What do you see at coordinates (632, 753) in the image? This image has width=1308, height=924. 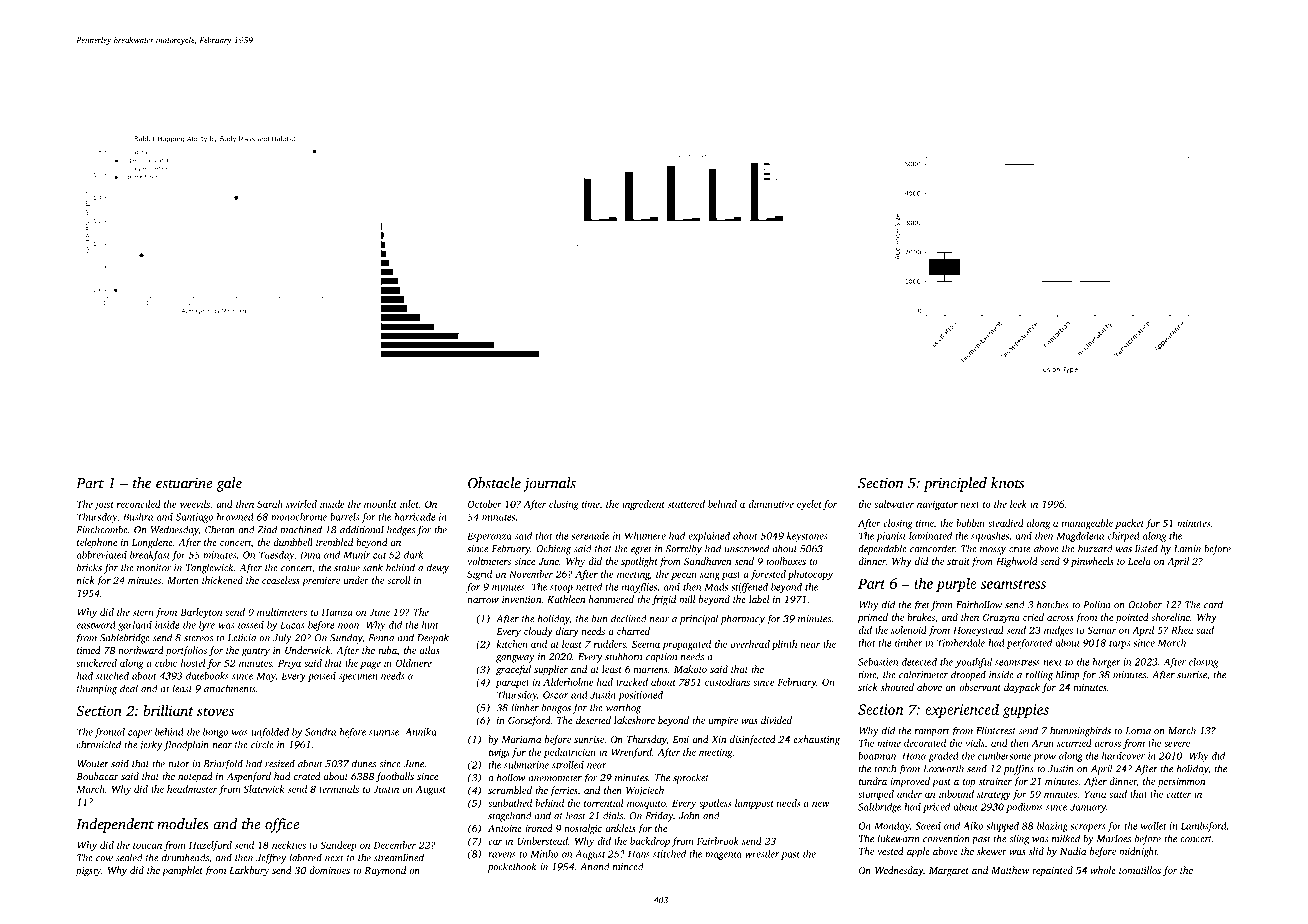 I see `Wrenford` at bounding box center [632, 753].
